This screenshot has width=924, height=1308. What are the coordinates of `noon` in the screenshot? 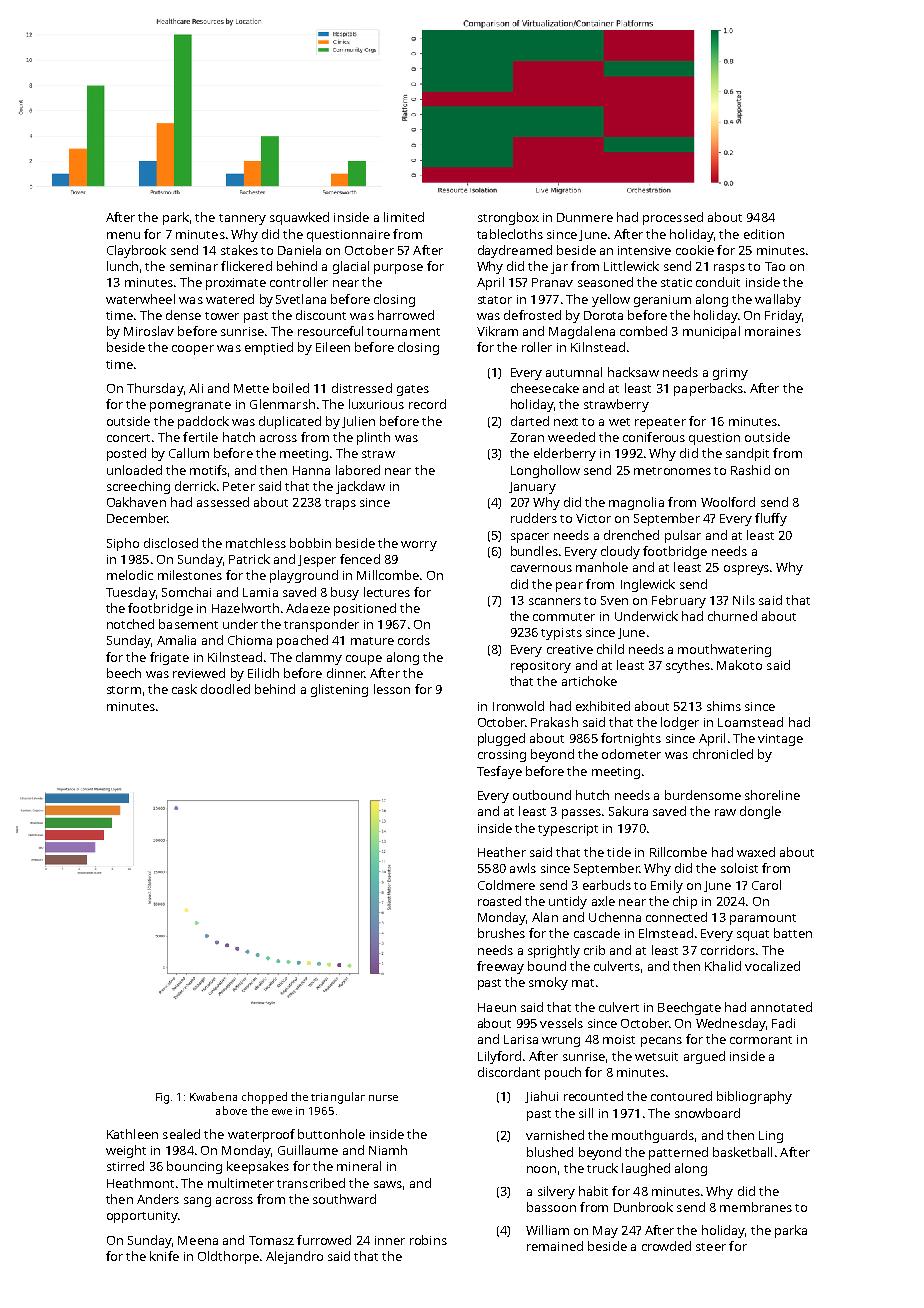 It's located at (541, 1169).
